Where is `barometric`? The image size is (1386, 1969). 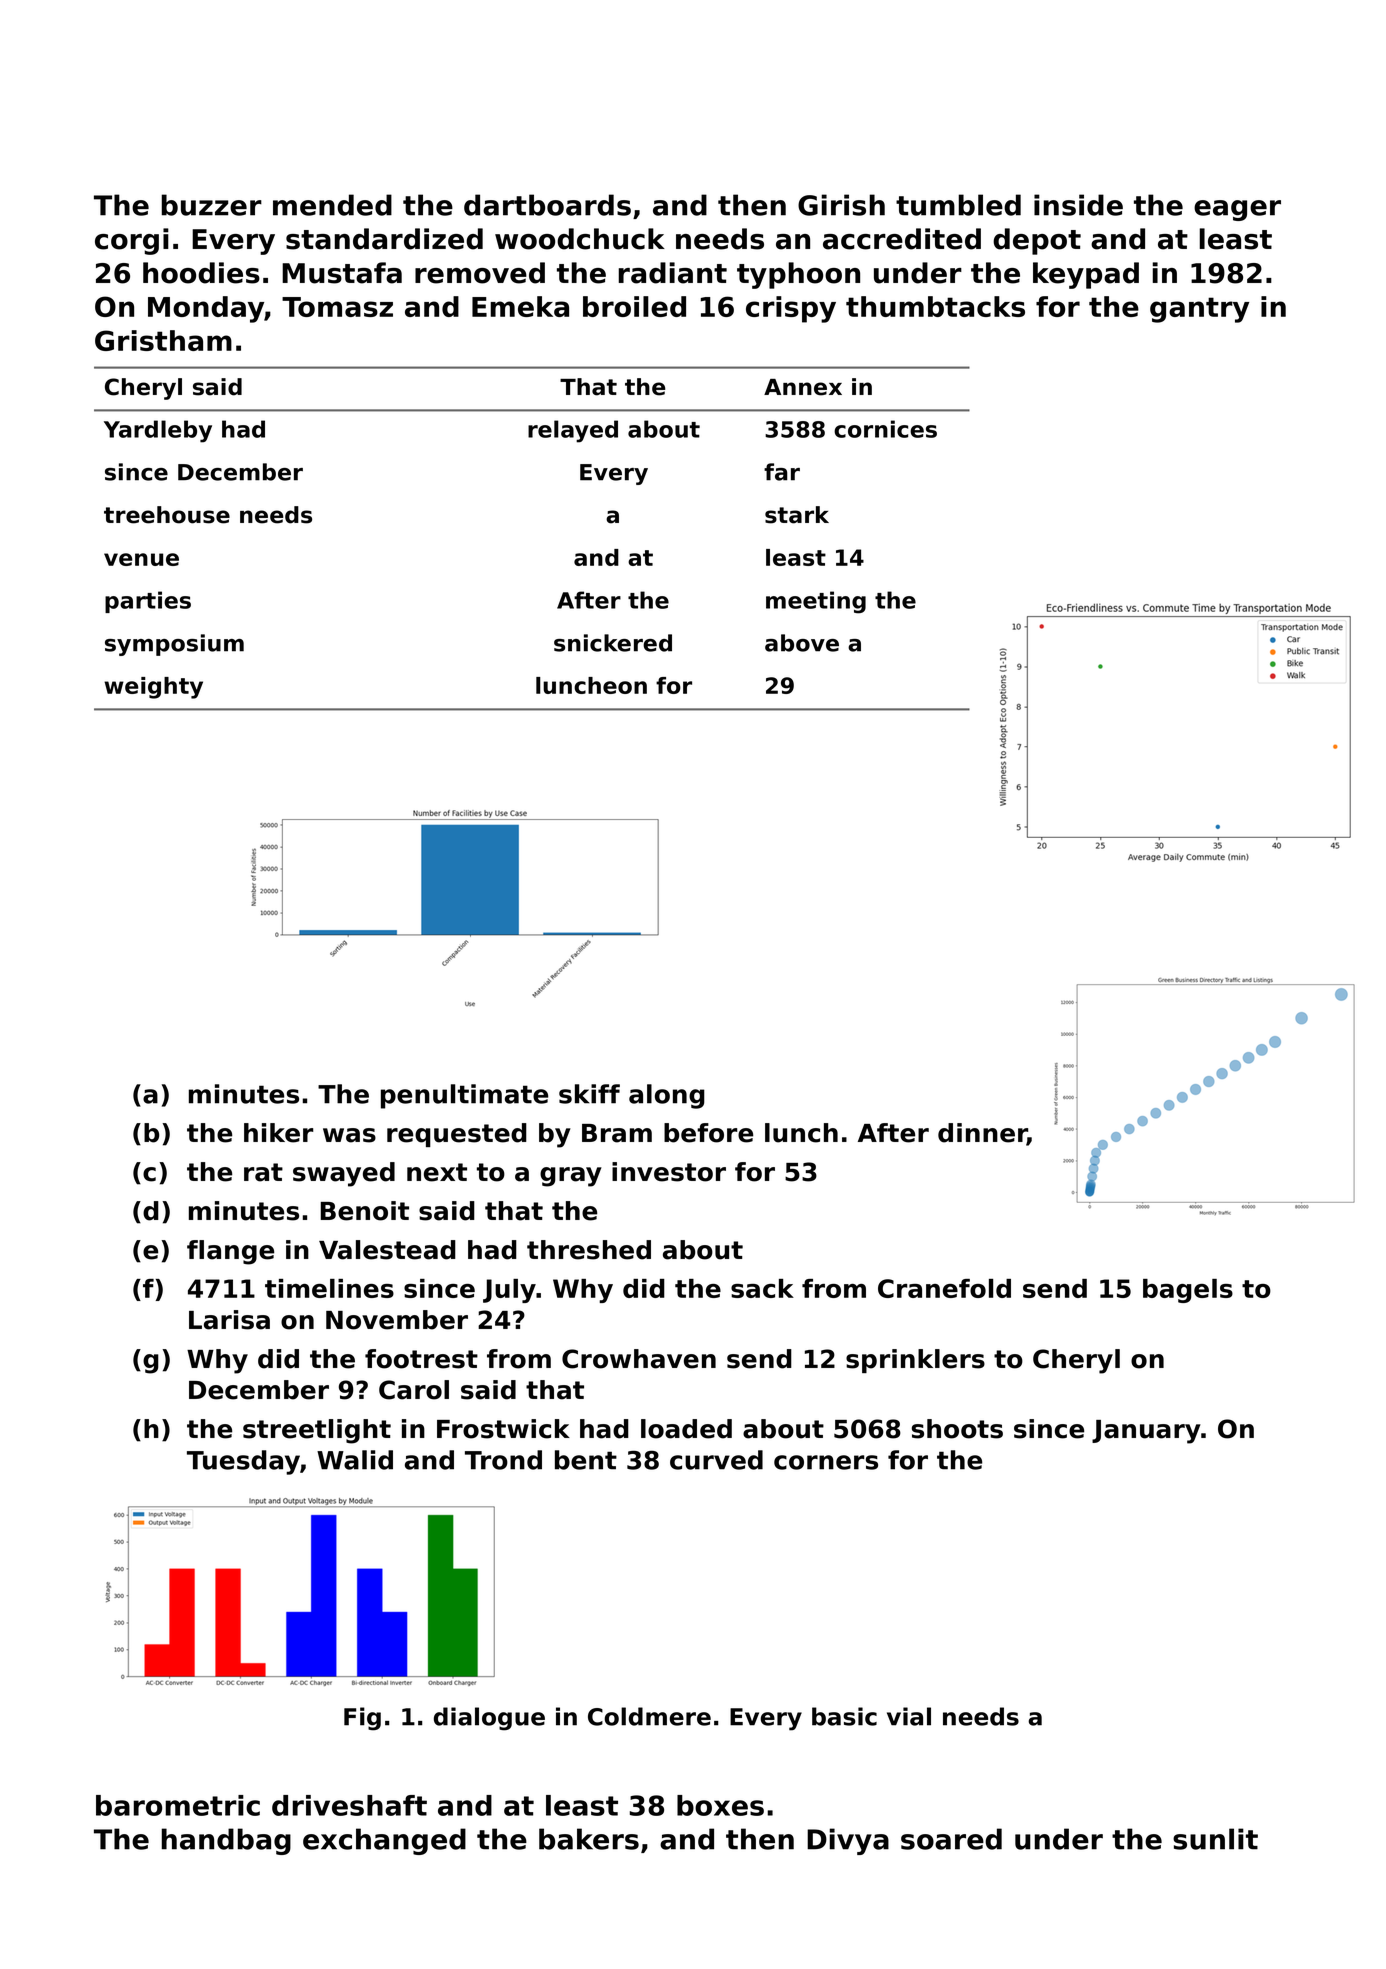 barometric is located at coordinates (178, 1805).
